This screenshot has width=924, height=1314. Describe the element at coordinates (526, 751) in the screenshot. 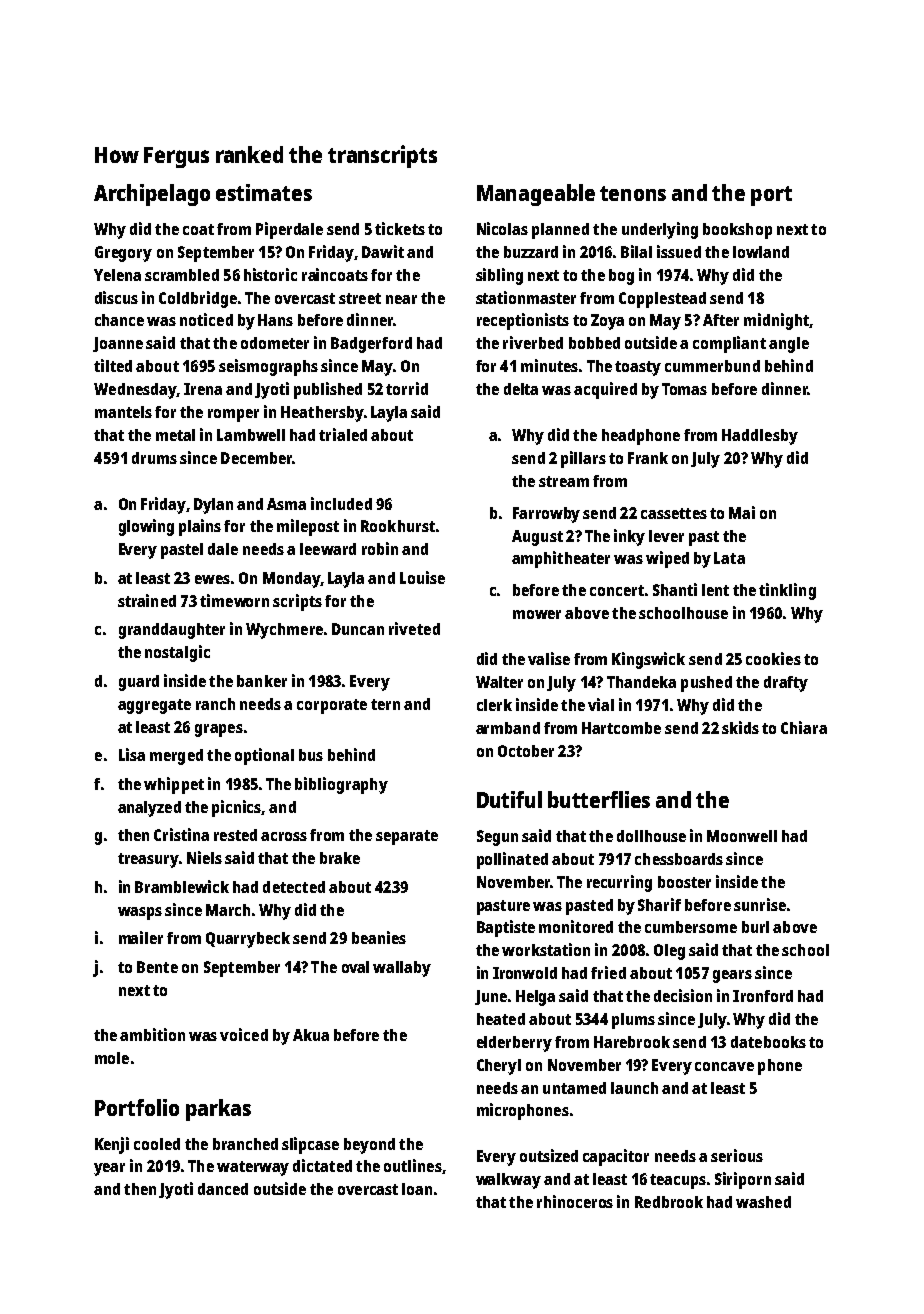

I see `October` at that location.
